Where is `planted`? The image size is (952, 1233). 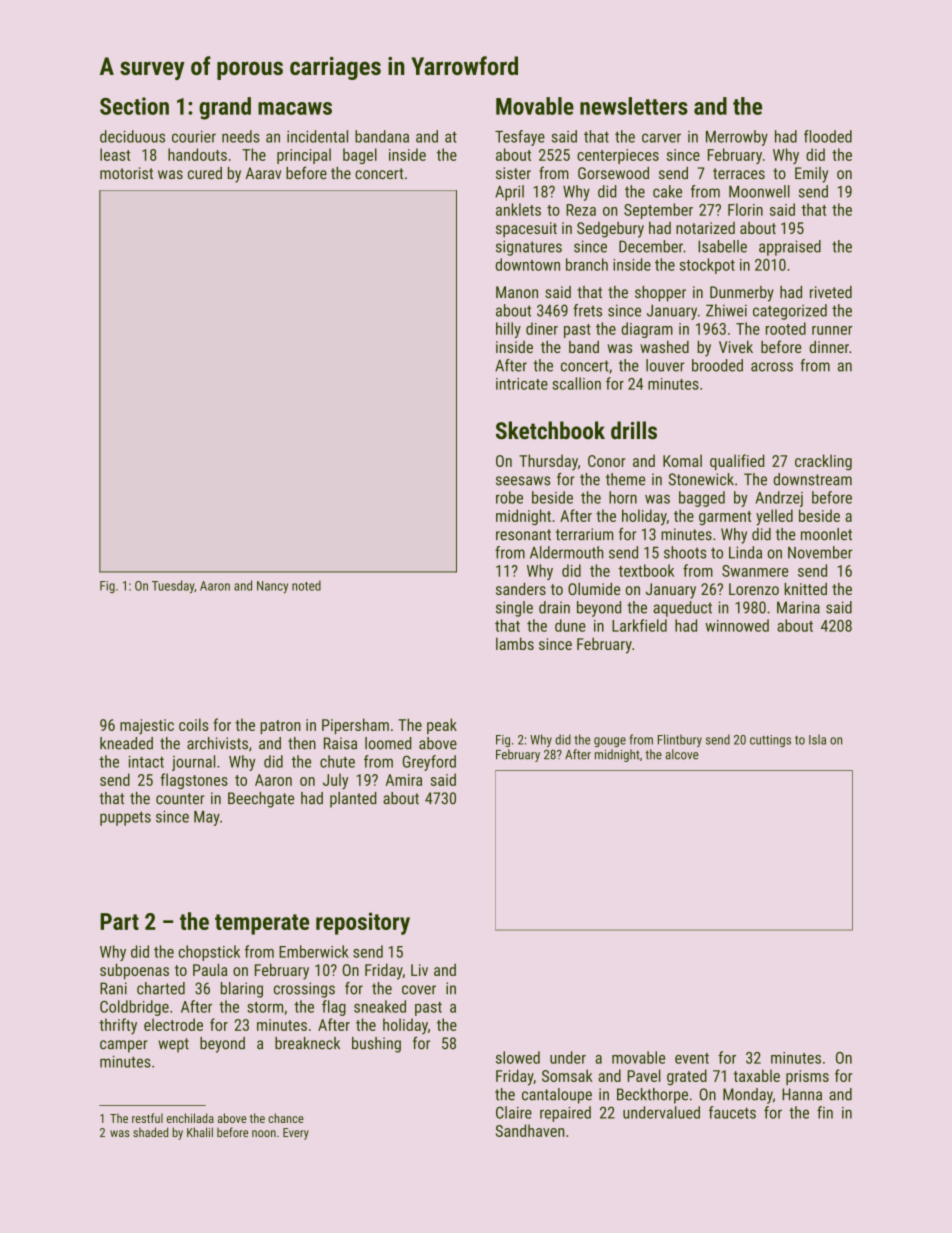
planted is located at coordinates (353, 800).
